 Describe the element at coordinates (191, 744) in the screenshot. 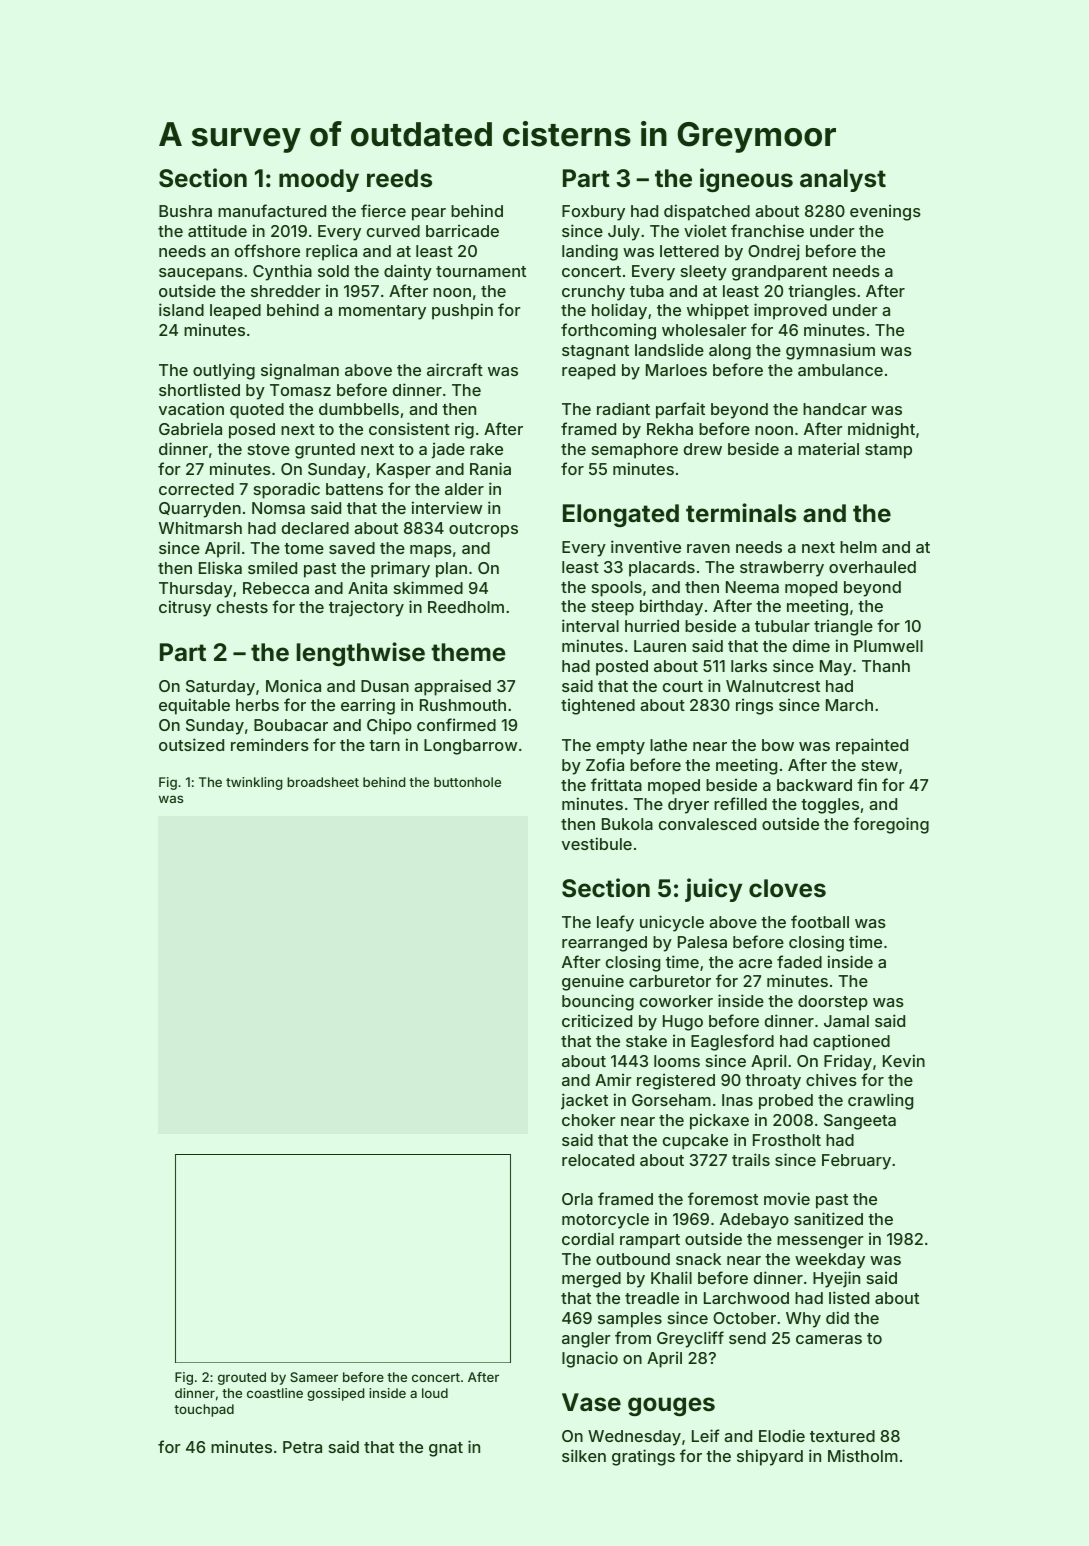

I see `outsized` at that location.
